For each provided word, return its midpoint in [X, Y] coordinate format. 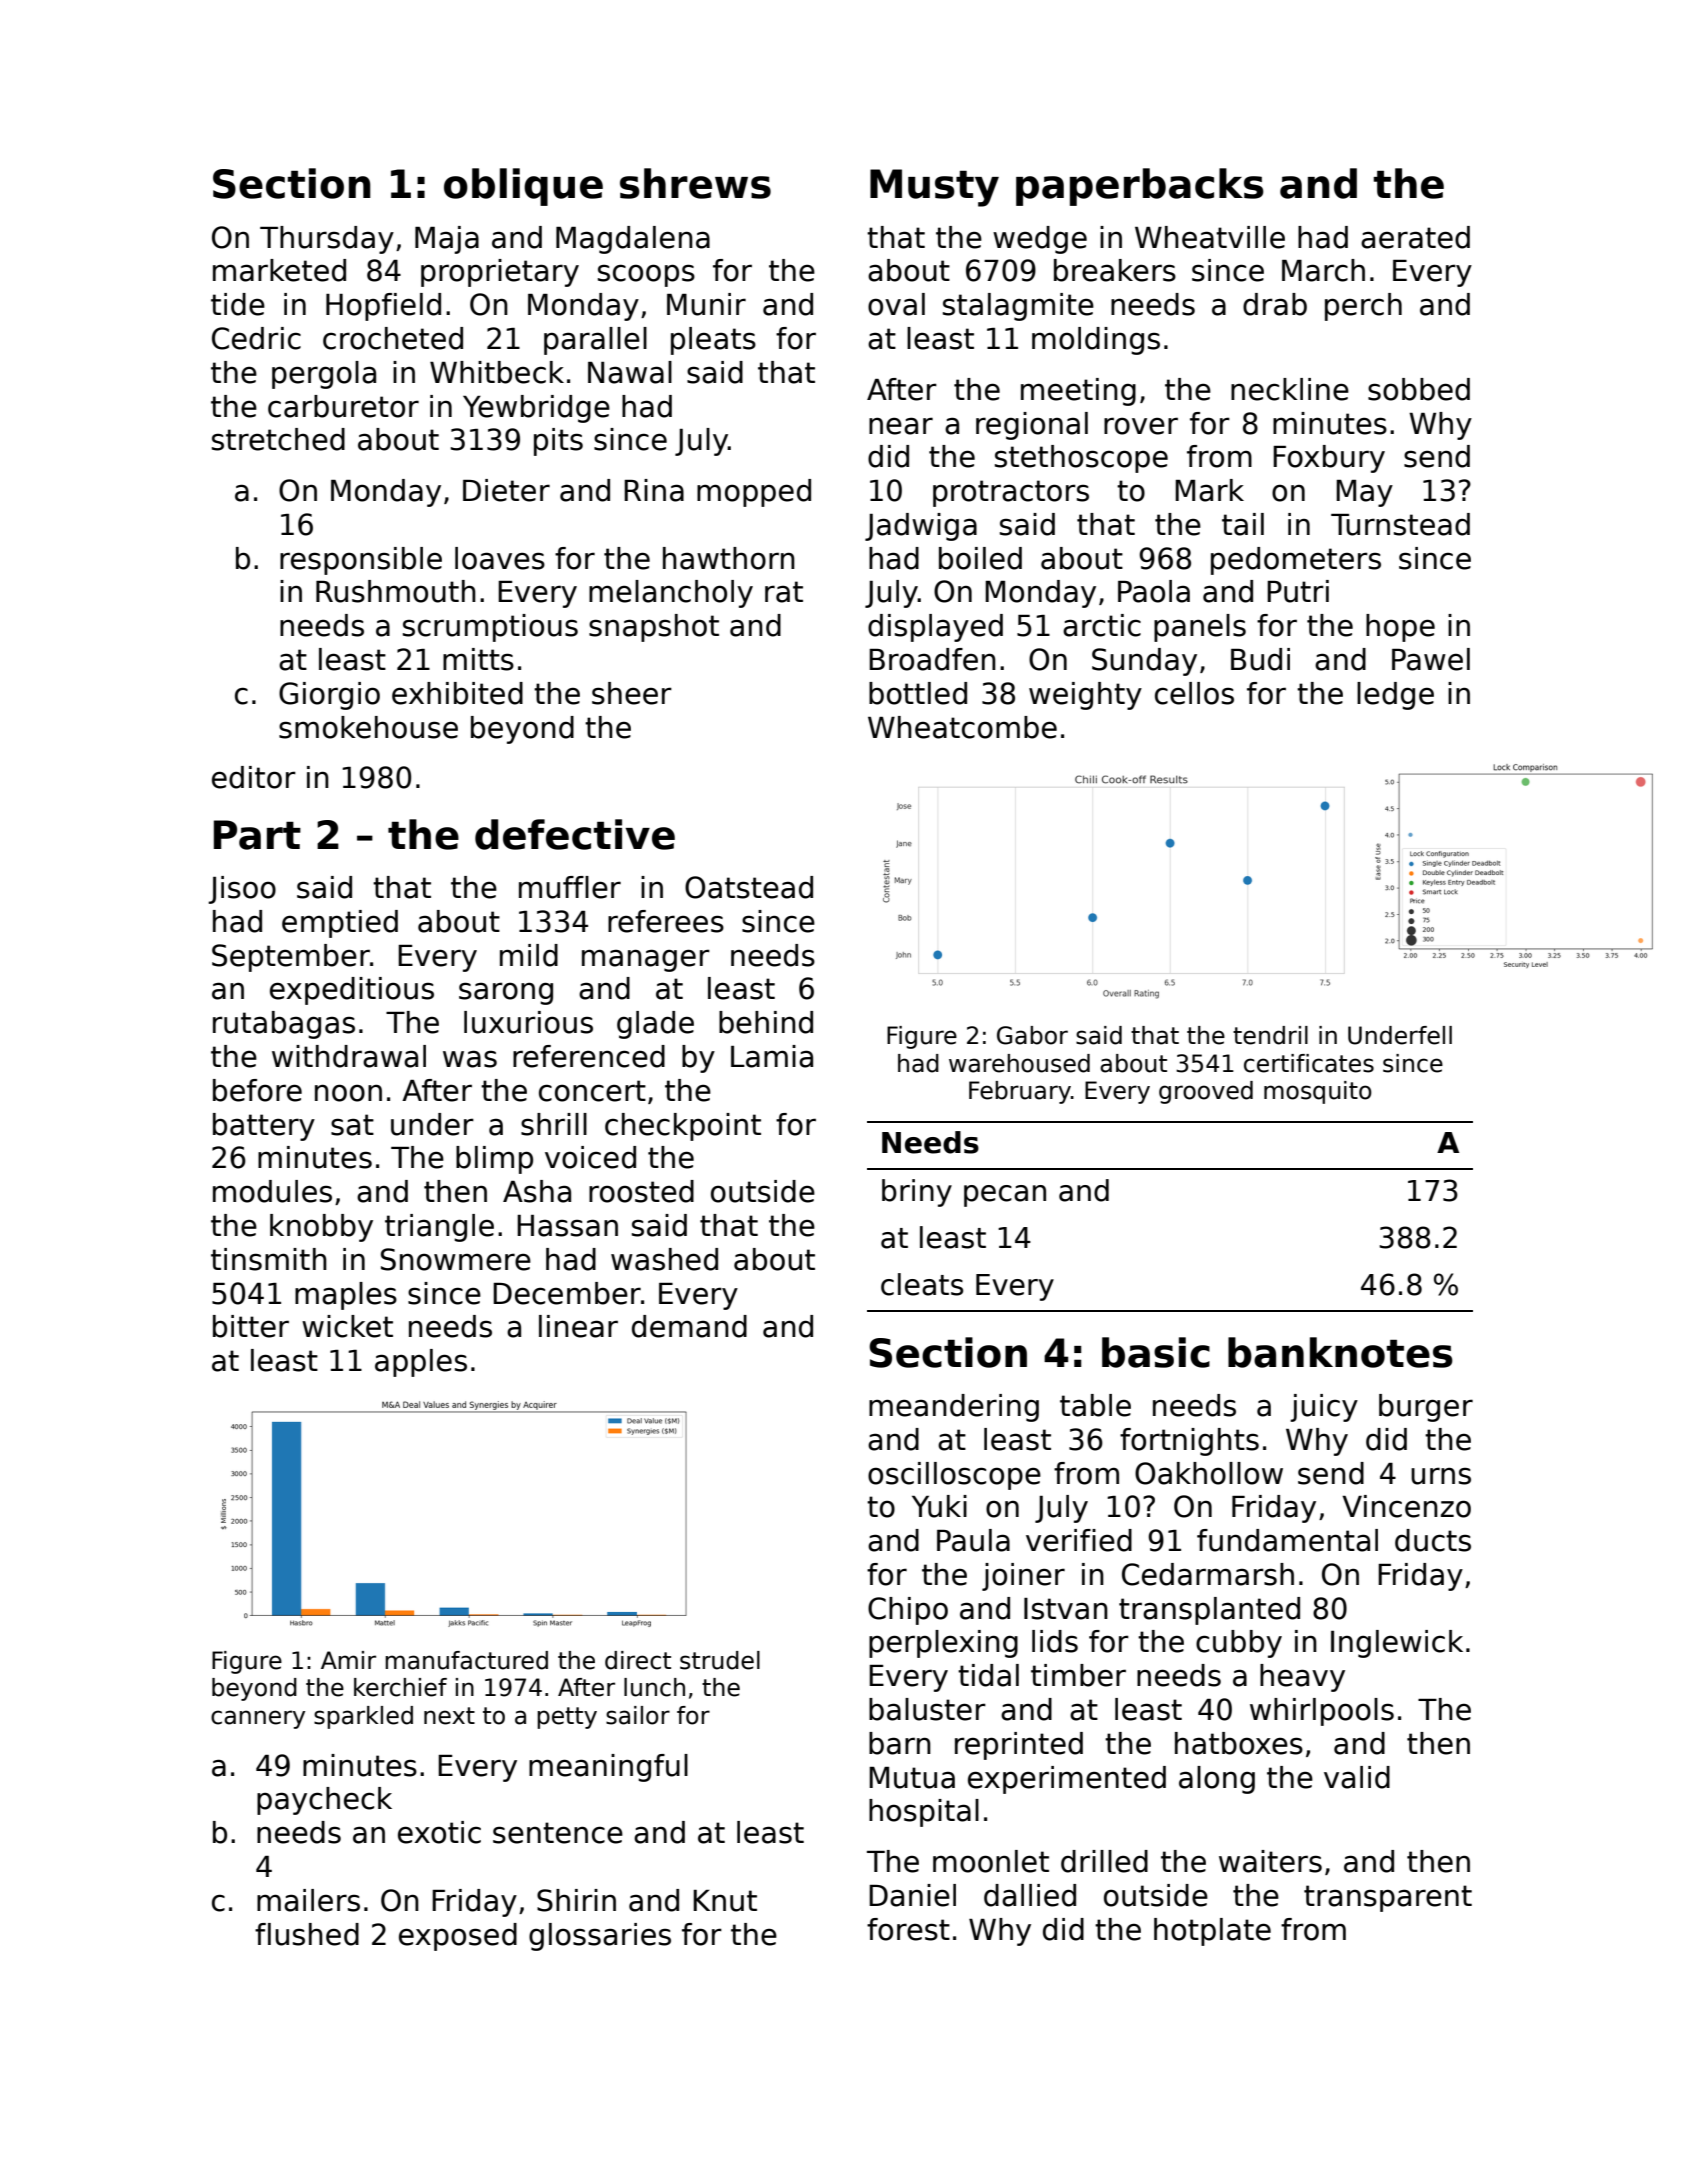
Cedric [256, 338]
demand [689, 1326]
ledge [1395, 696]
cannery [258, 1719]
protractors [1011, 493]
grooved [1206, 1092]
